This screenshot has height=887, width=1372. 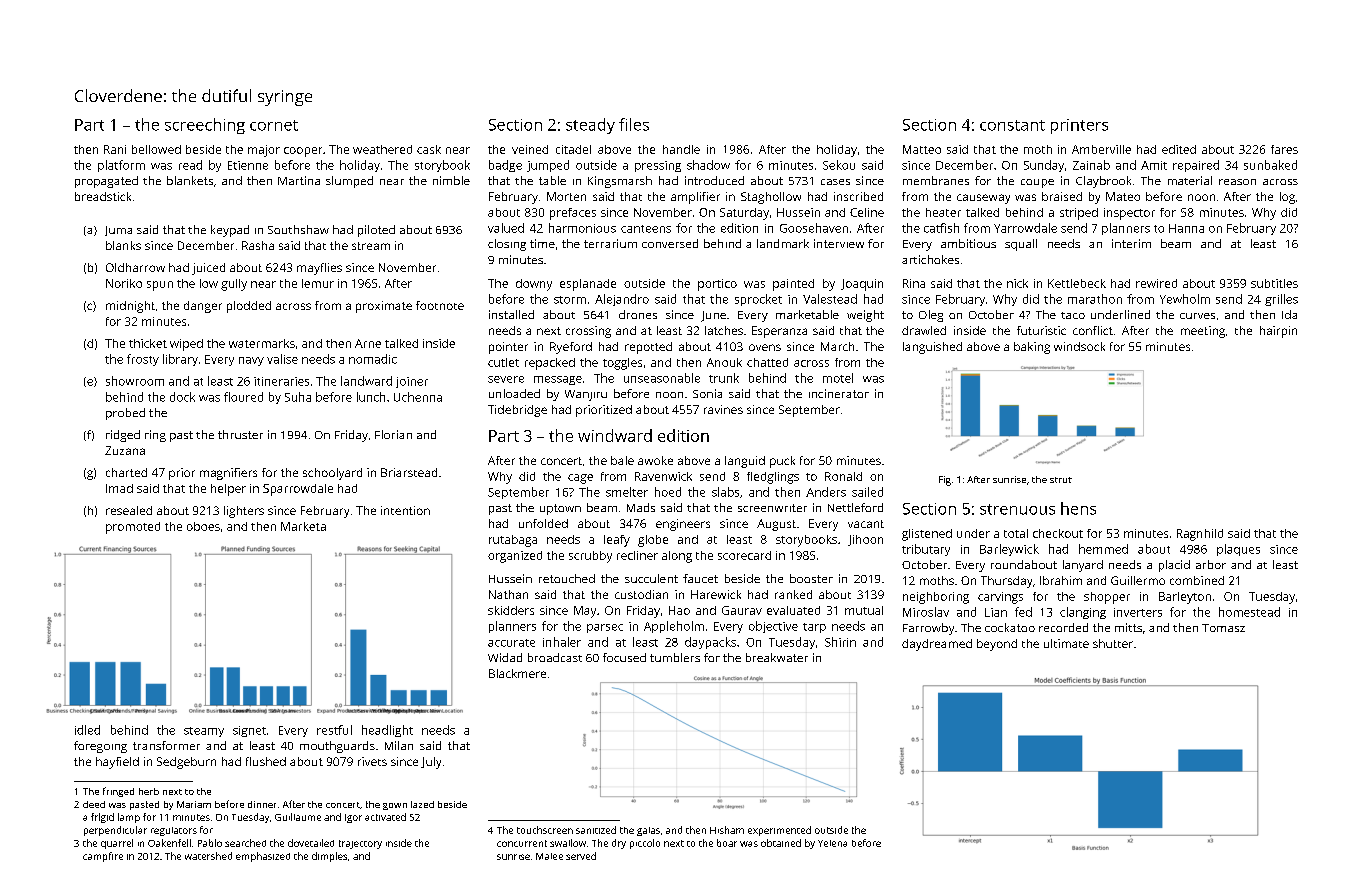 What do you see at coordinates (926, 550) in the screenshot?
I see `tributary` at bounding box center [926, 550].
